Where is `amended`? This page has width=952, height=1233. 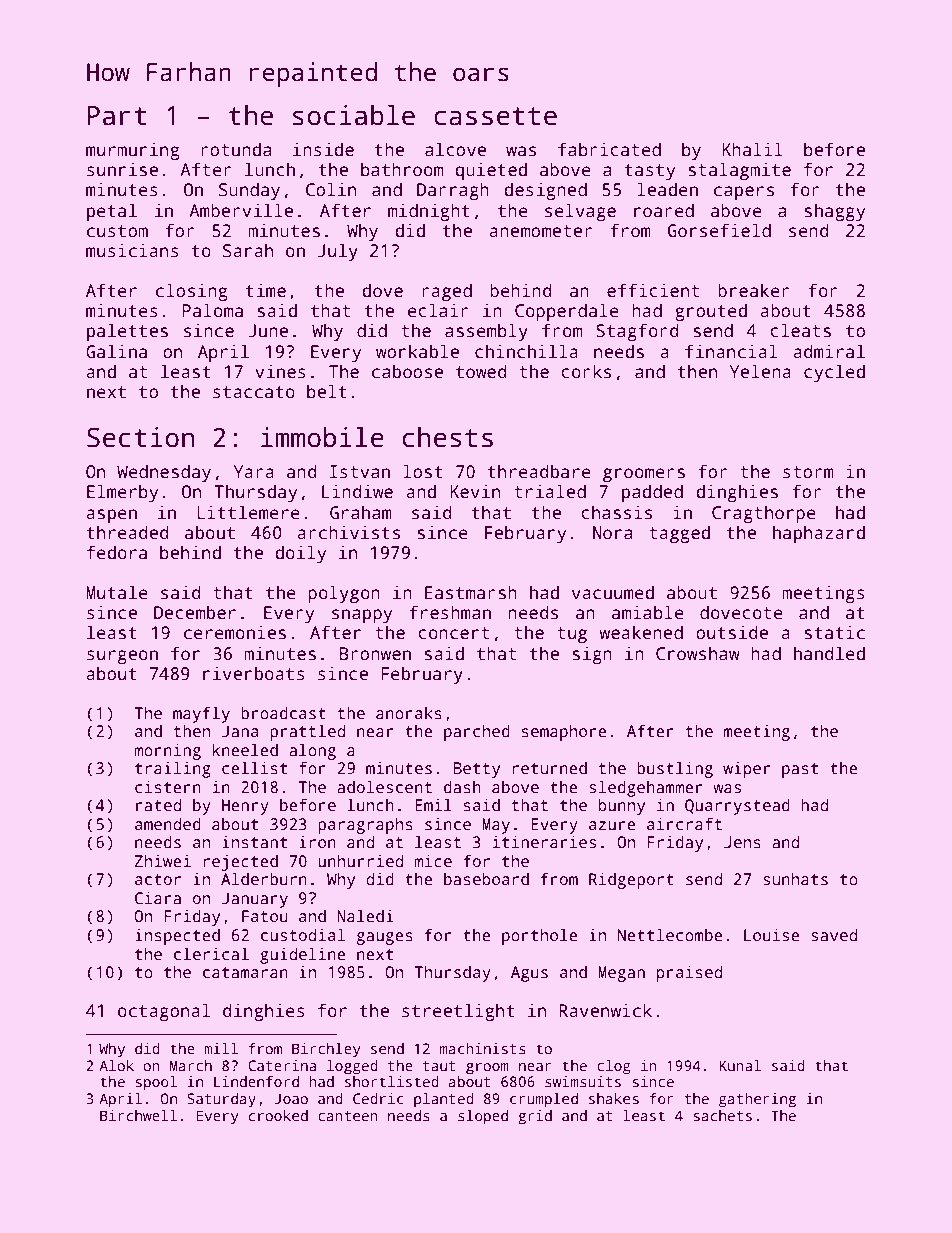
amended is located at coordinates (168, 824).
